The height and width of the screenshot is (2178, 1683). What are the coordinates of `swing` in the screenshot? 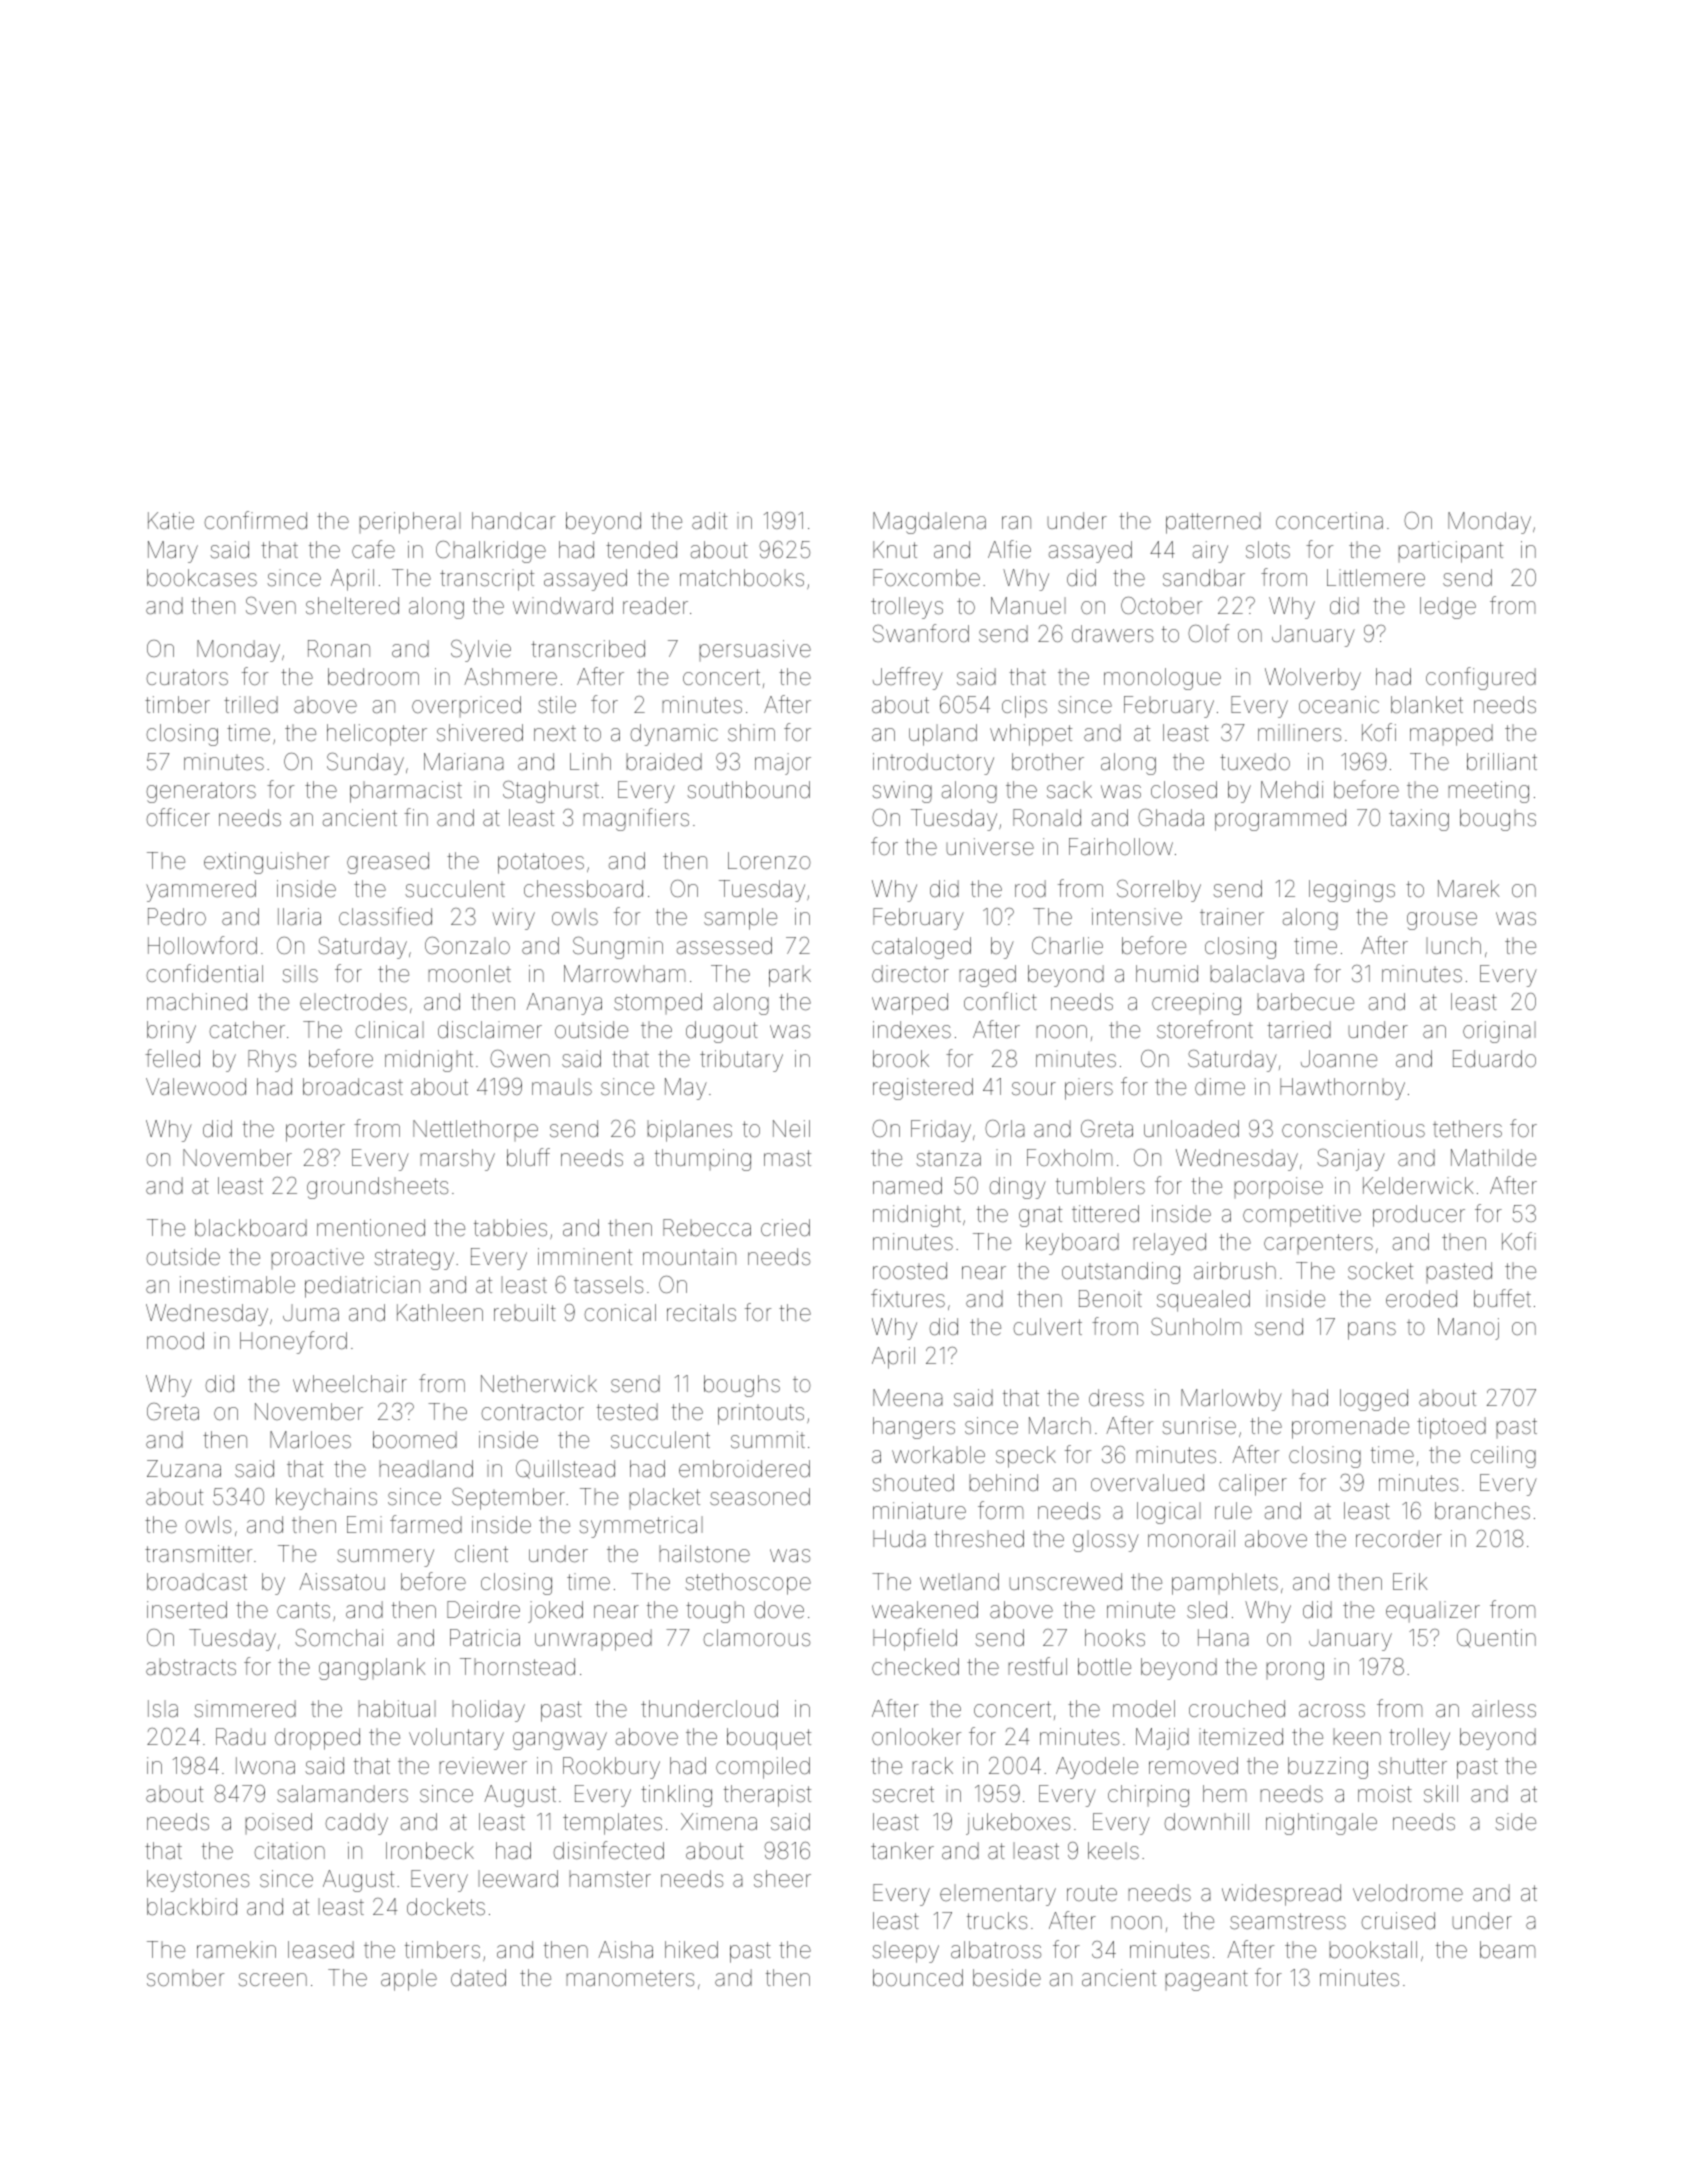 It's located at (902, 792).
